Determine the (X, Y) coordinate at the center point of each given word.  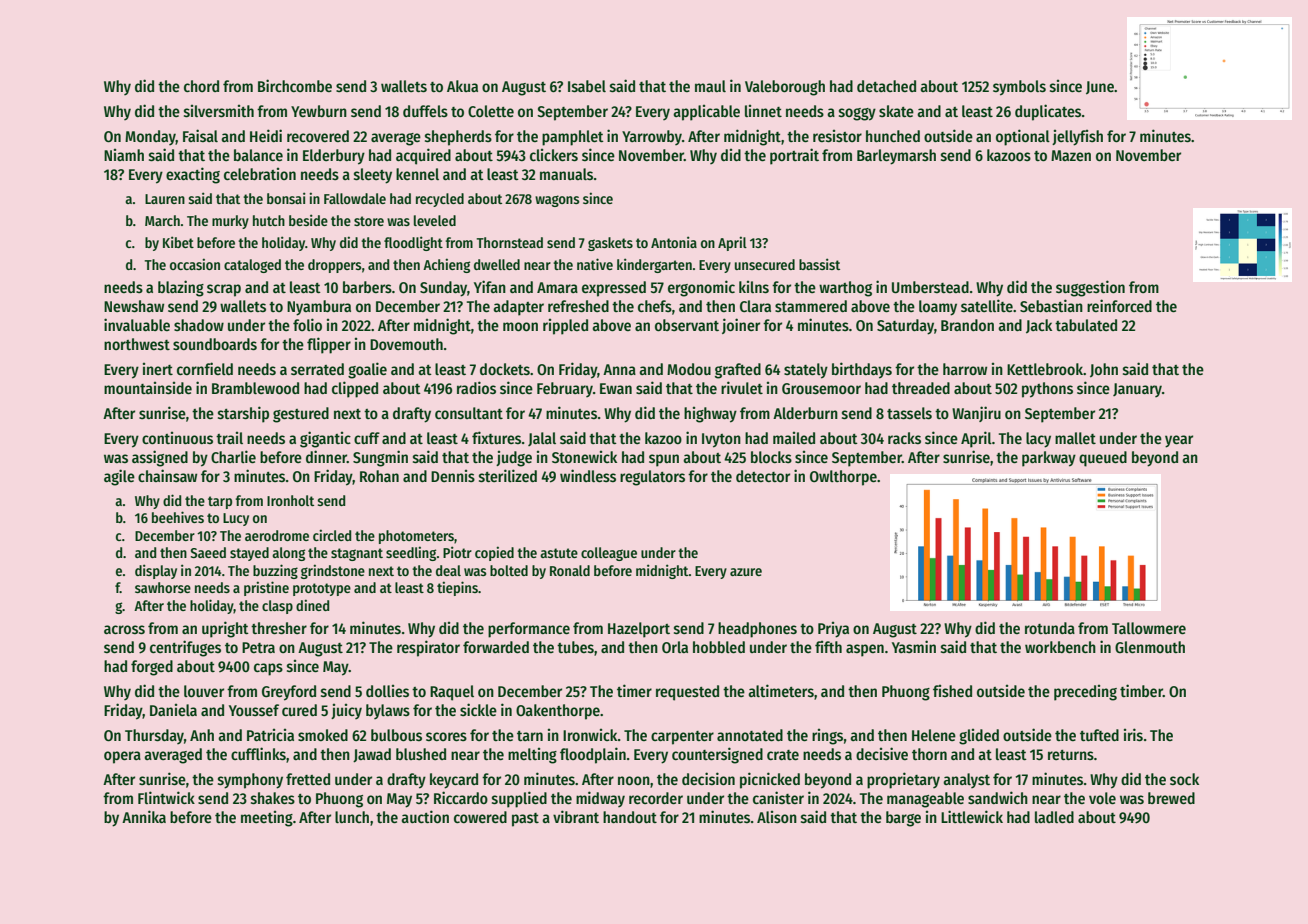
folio (307, 325)
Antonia (674, 242)
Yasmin (914, 646)
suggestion (1090, 288)
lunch (352, 817)
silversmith (219, 111)
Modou (689, 369)
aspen (865, 650)
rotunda (1050, 628)
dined (312, 605)
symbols (1019, 88)
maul (710, 86)
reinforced (1119, 306)
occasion (195, 264)
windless (588, 476)
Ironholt (290, 500)
